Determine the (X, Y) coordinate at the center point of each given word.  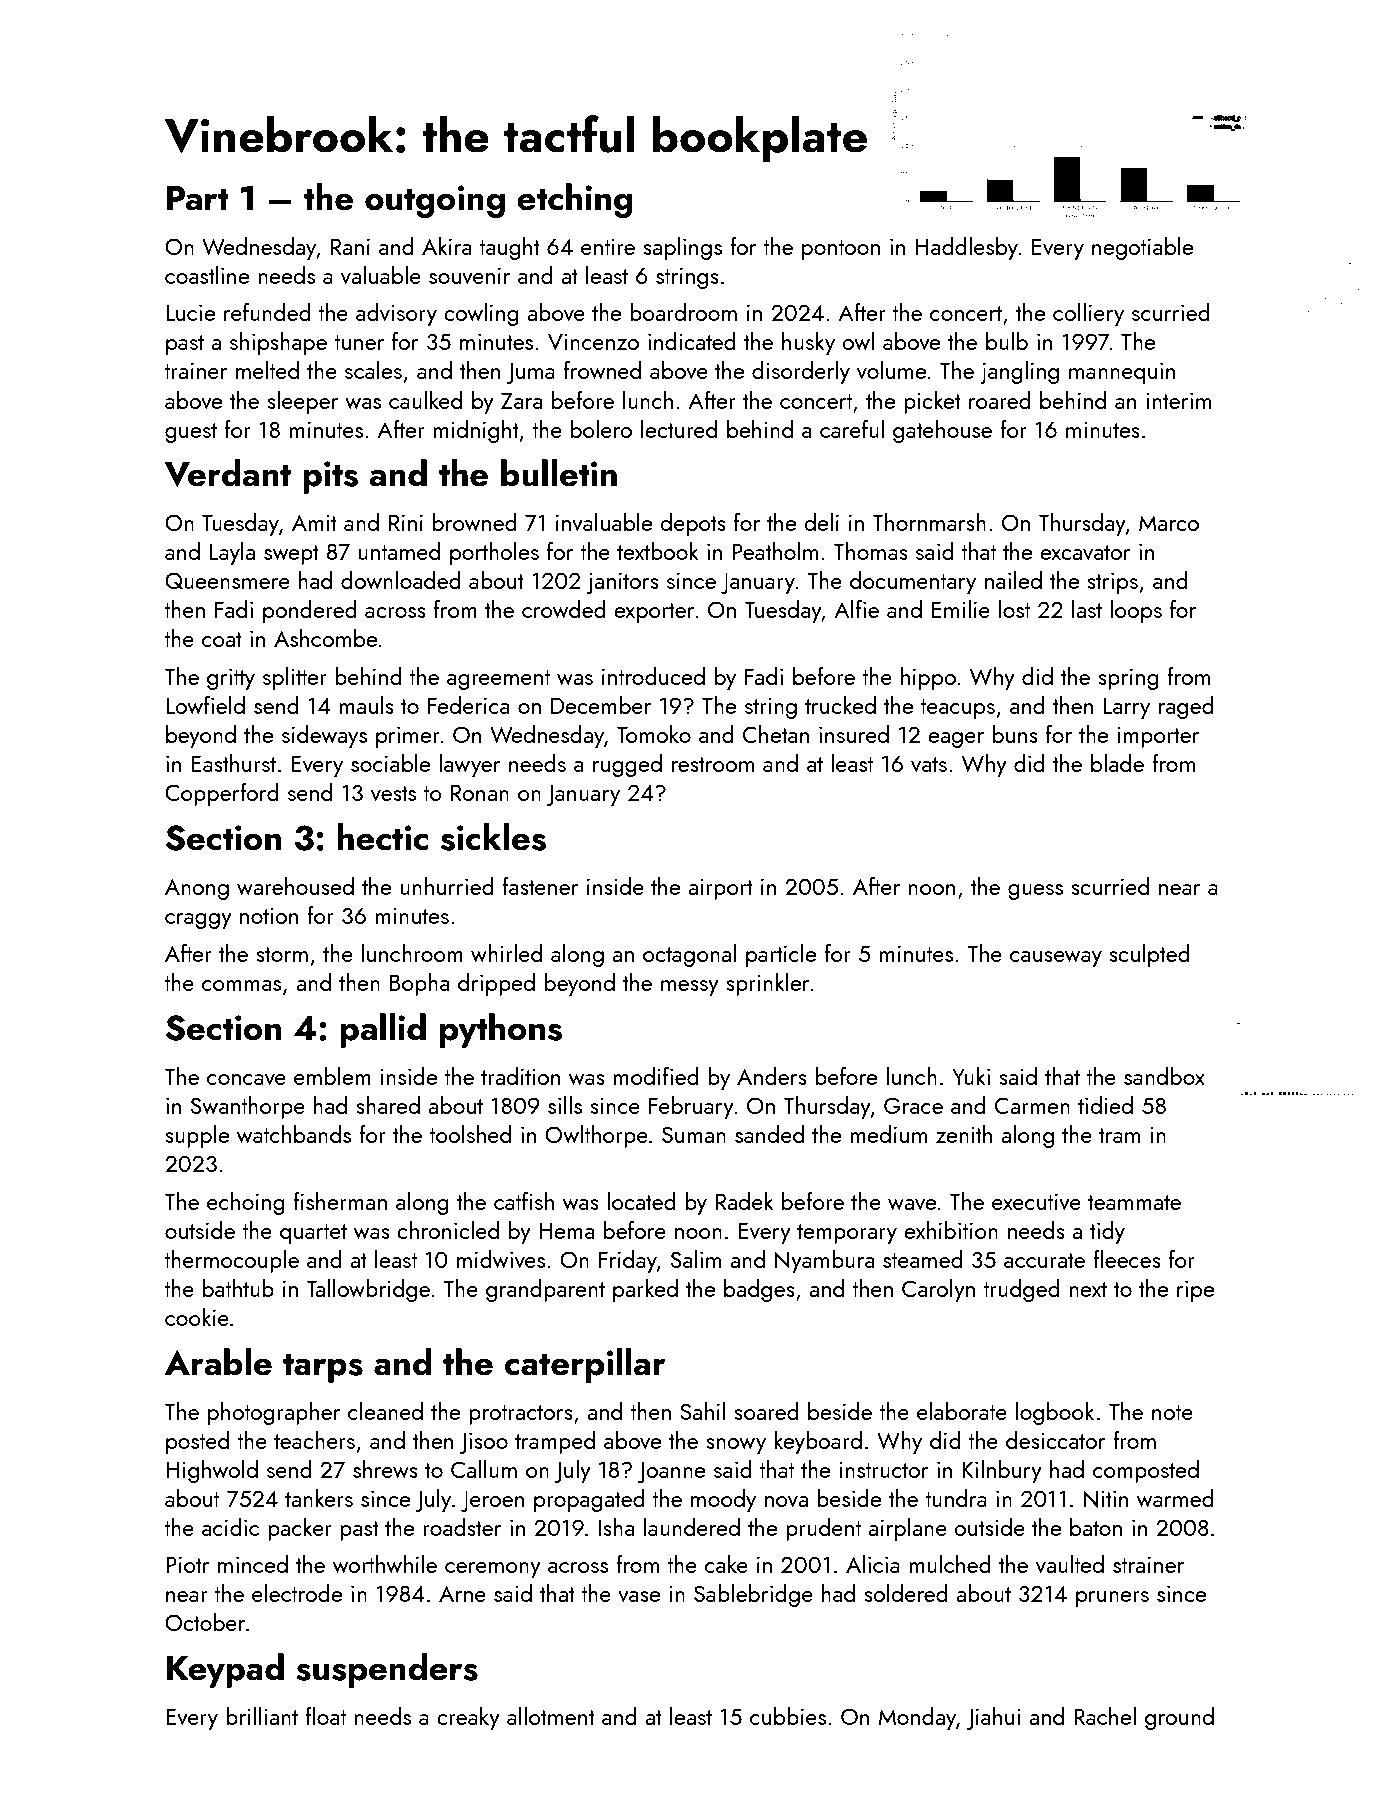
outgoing (435, 201)
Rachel (1105, 1716)
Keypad (225, 1670)
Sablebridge (753, 1595)
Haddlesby (966, 248)
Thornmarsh (929, 522)
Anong (197, 889)
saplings (682, 248)
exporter (654, 613)
